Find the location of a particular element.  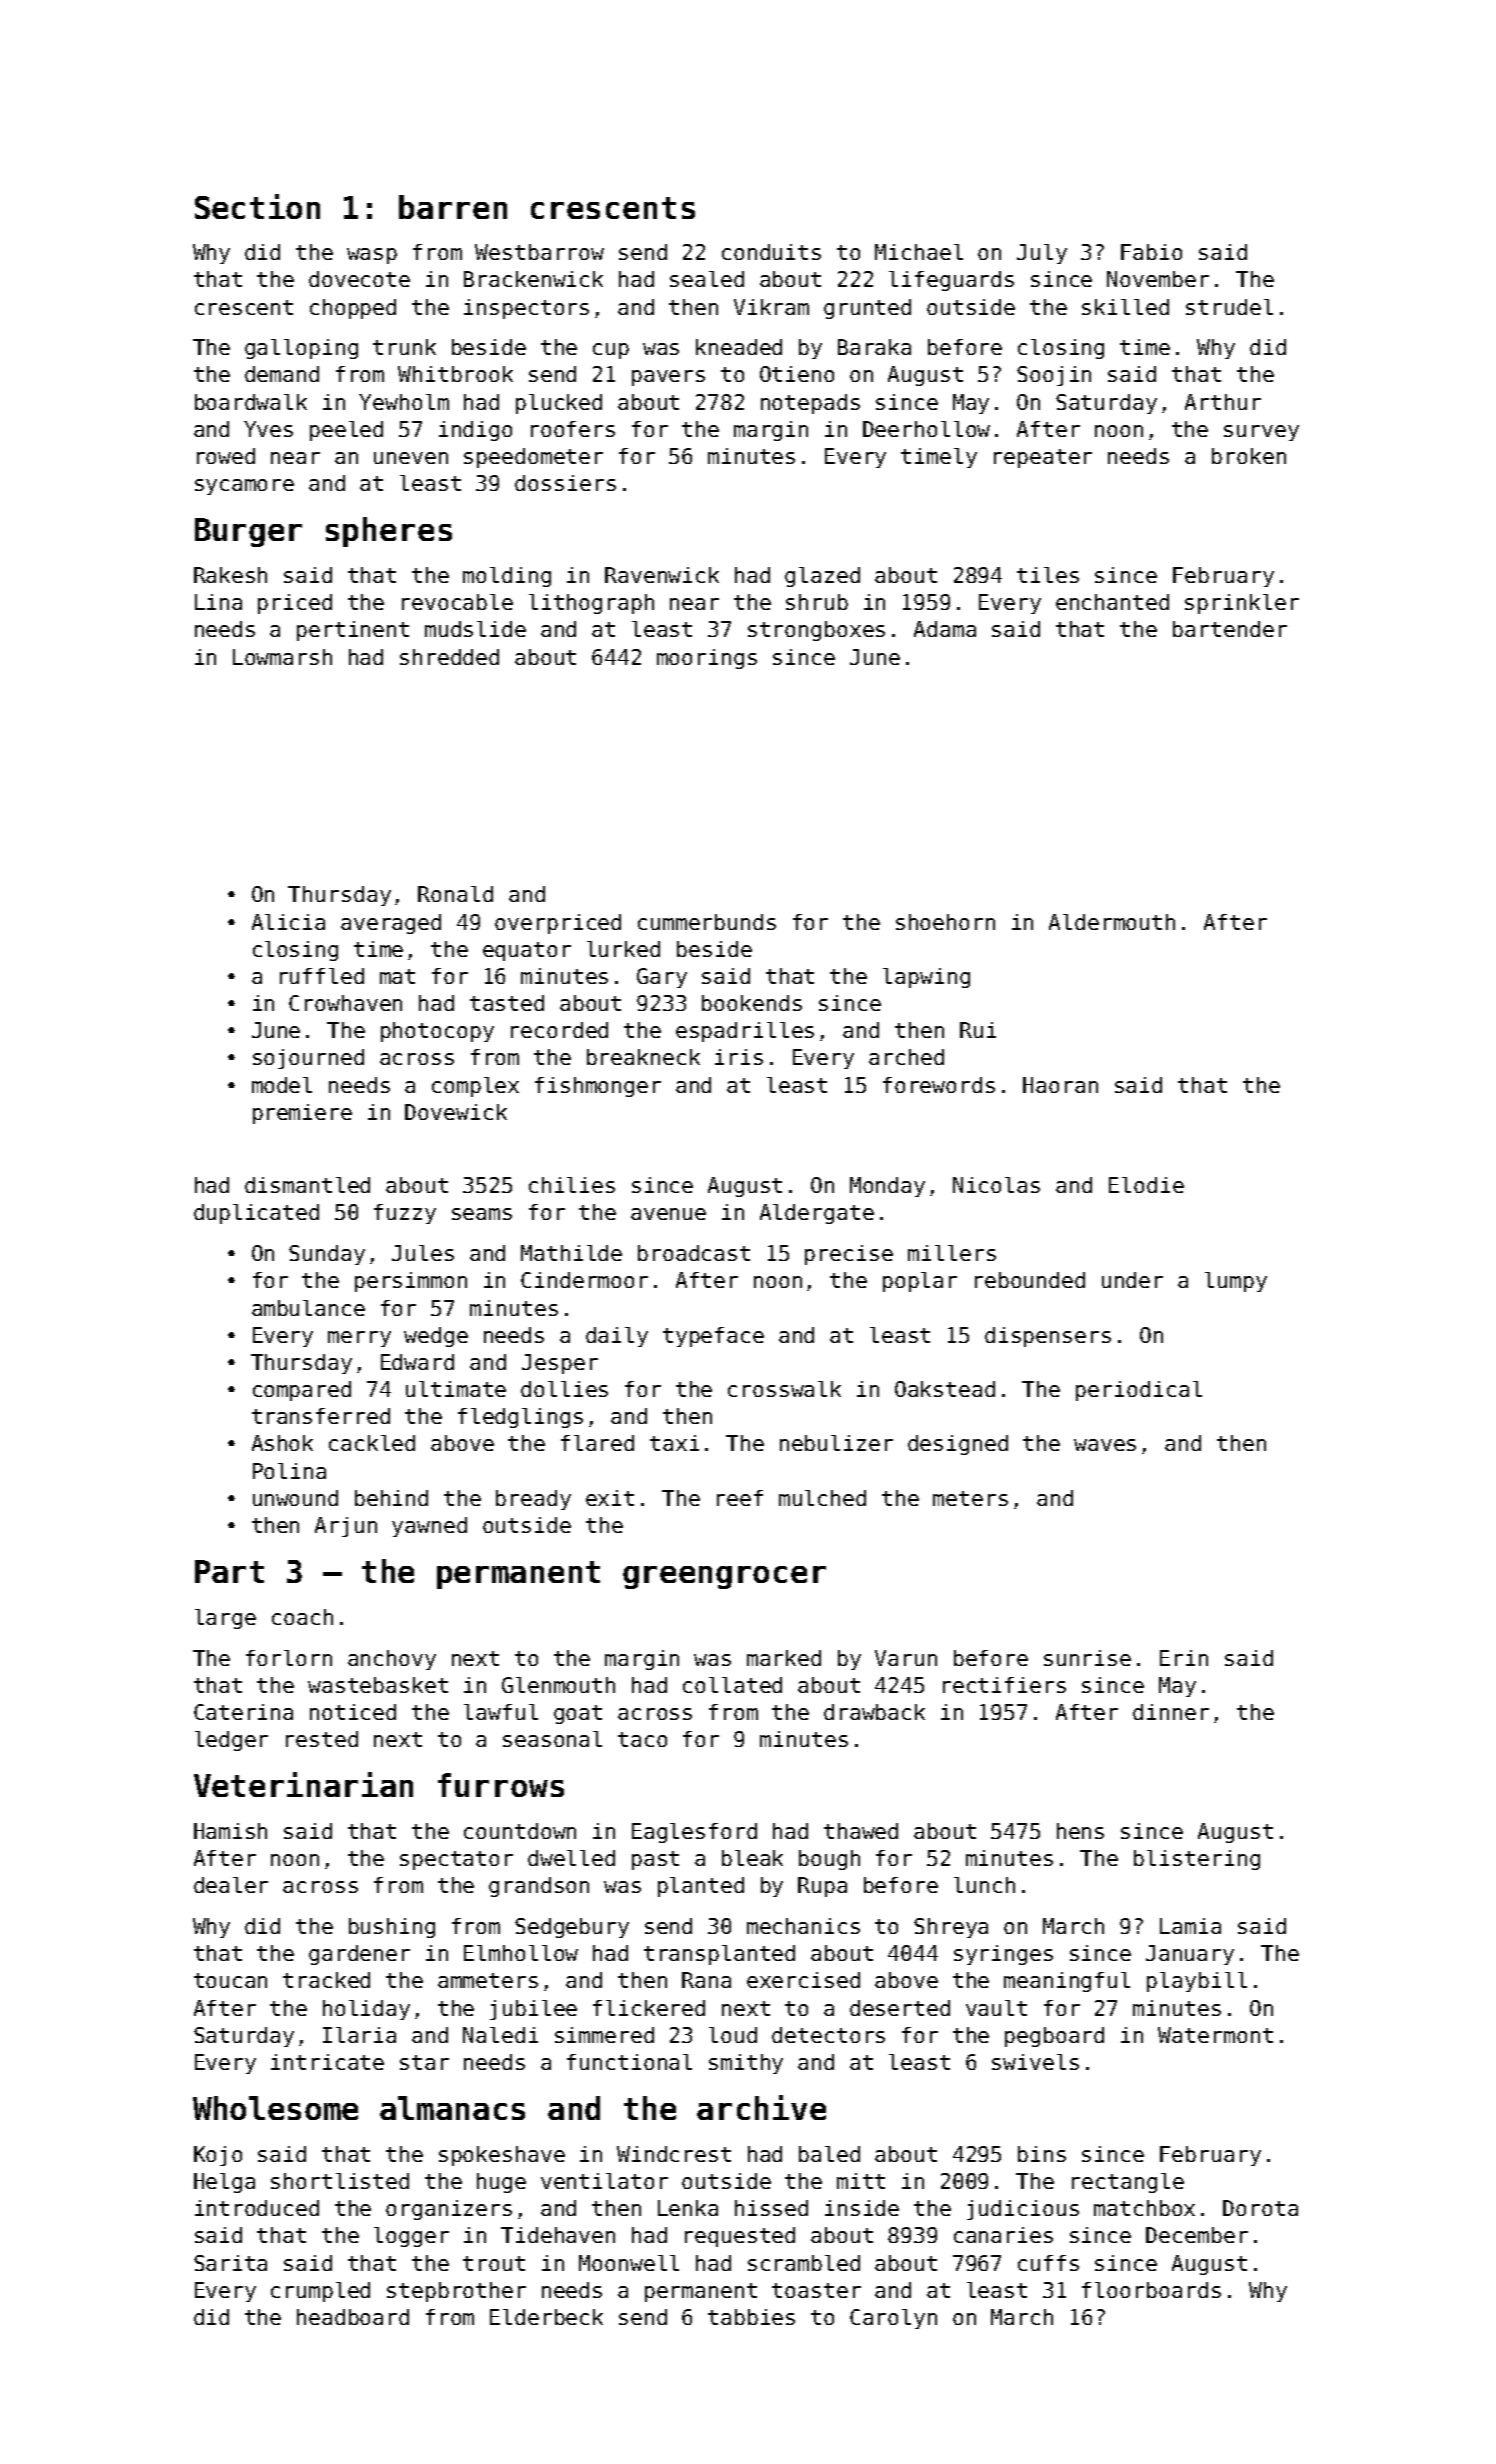

waves is located at coordinates (1105, 1445).
